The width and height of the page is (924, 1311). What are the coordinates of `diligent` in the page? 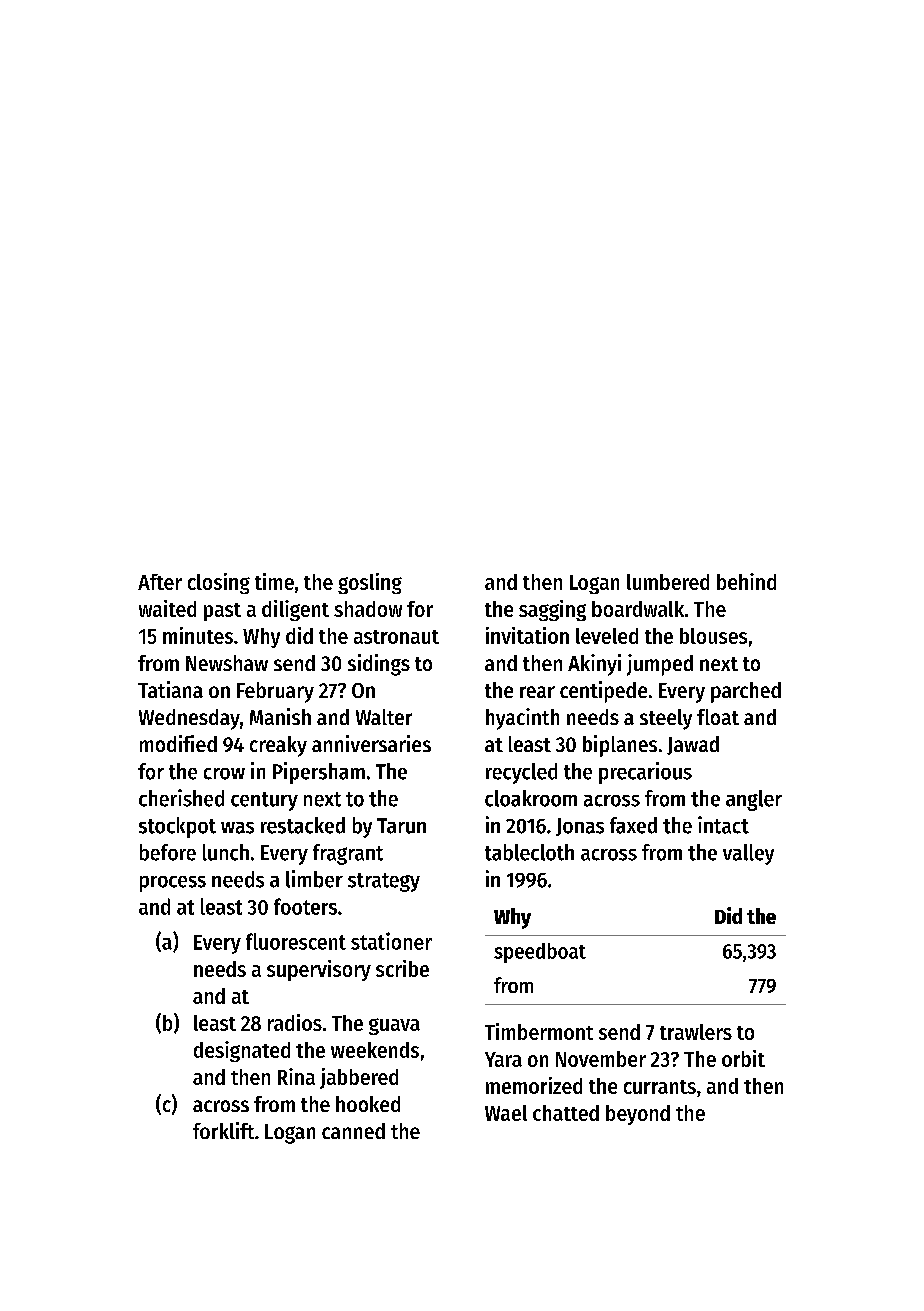 It's located at (295, 610).
